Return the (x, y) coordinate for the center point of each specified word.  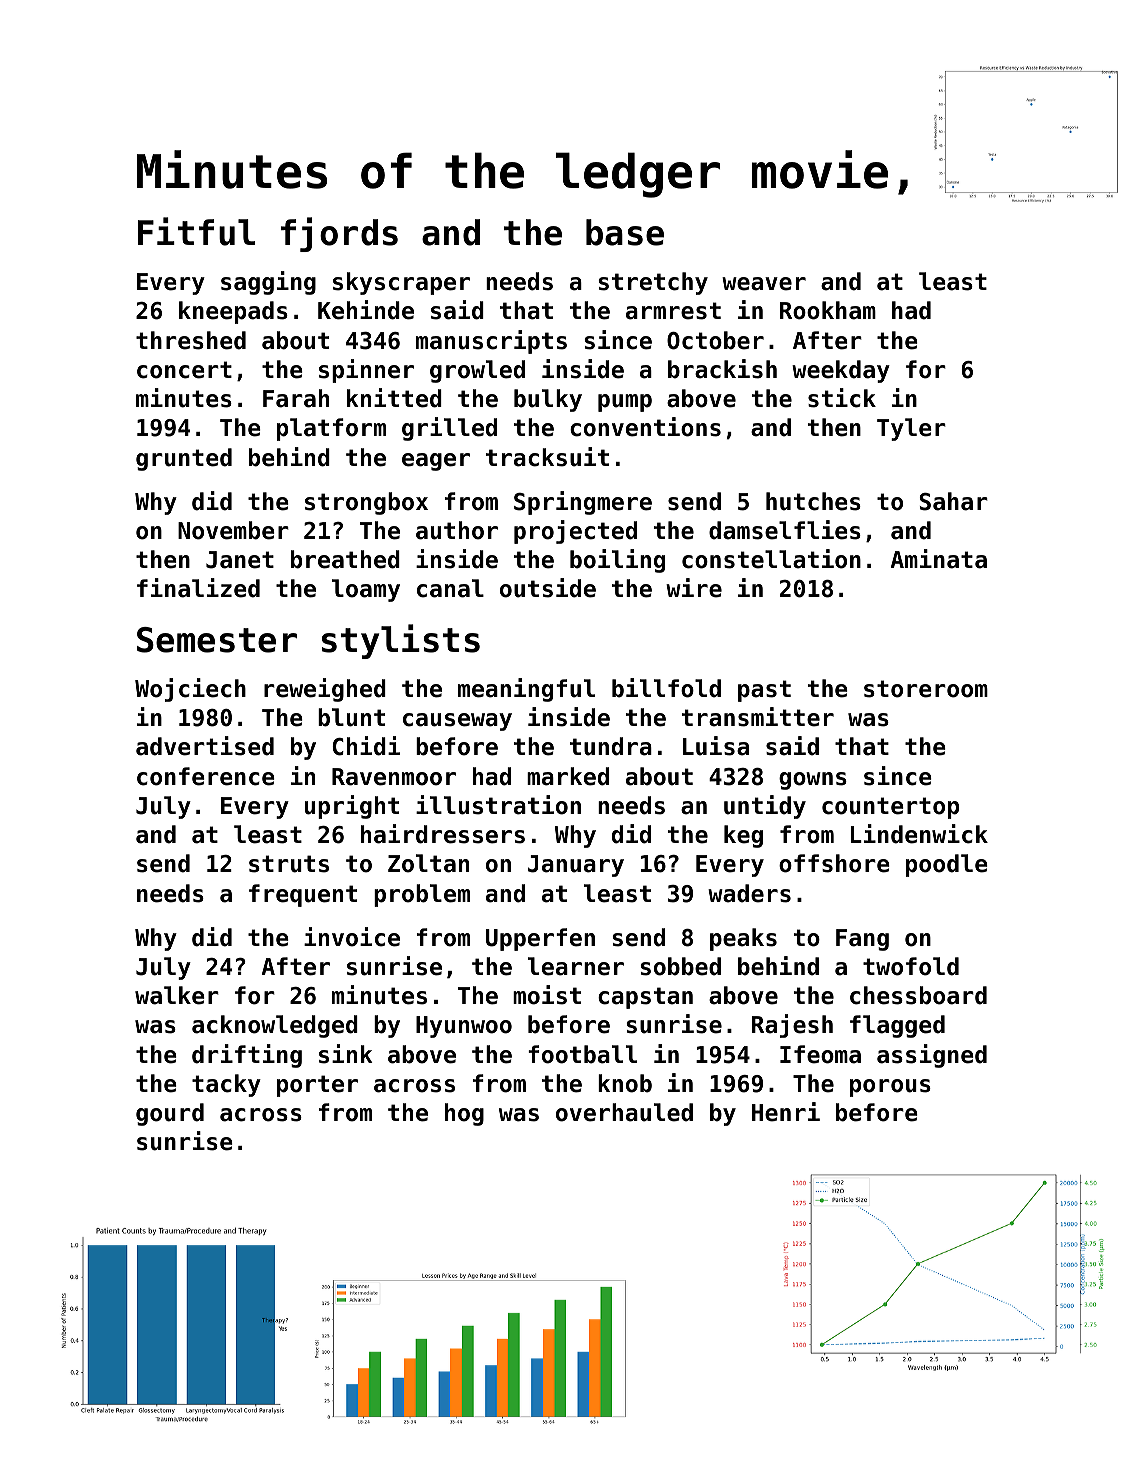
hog (464, 1114)
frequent (303, 895)
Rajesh (792, 1026)
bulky (548, 400)
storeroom (926, 689)
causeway (457, 722)
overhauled (624, 1112)
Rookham (828, 310)
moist (547, 995)
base (625, 232)
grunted (184, 459)
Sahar (953, 501)
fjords (339, 234)
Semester (217, 640)
